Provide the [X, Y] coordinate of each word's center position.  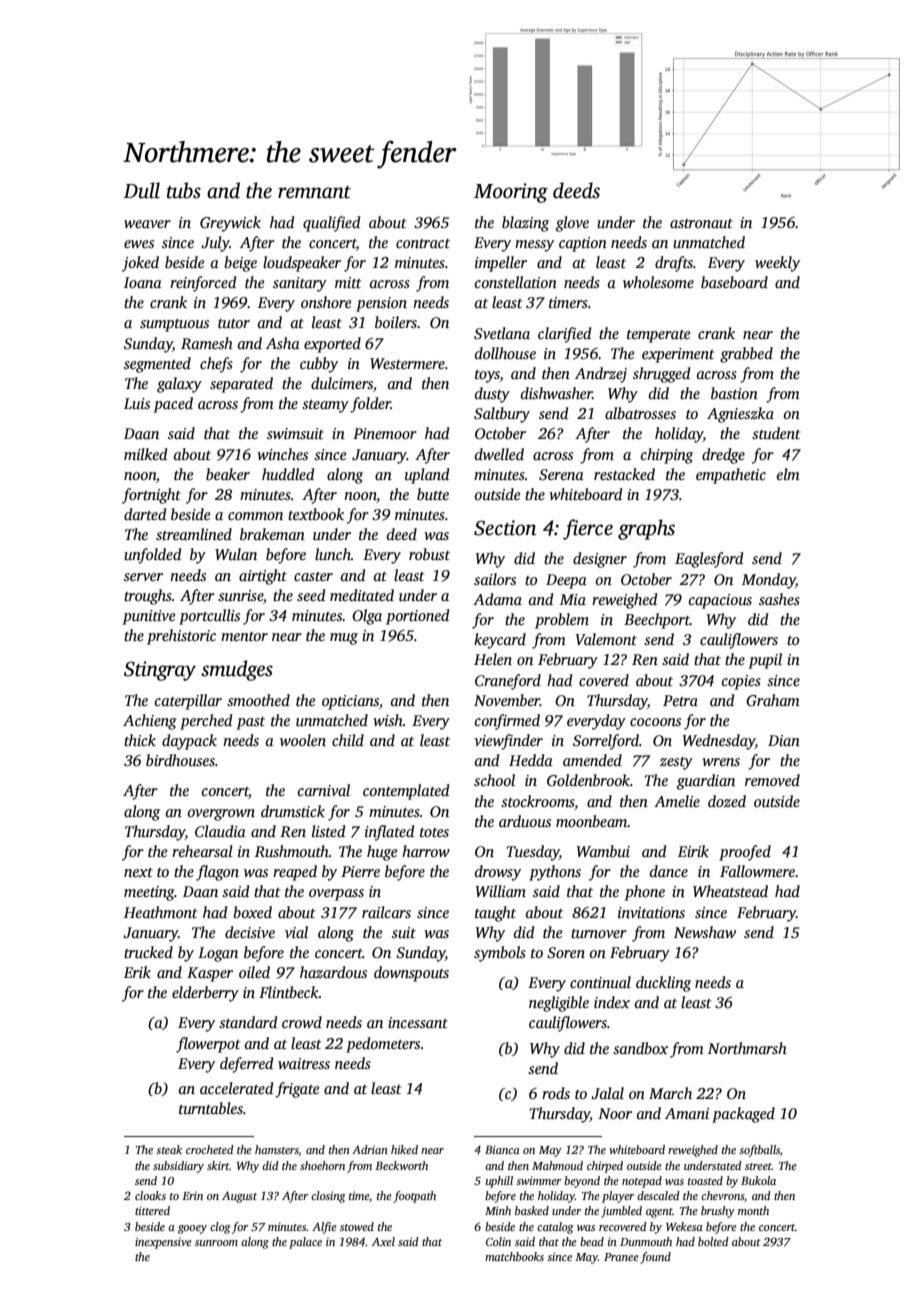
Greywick [230, 224]
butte [433, 494]
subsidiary [178, 1167]
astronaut [701, 223]
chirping [667, 456]
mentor [244, 636]
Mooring [511, 193]
